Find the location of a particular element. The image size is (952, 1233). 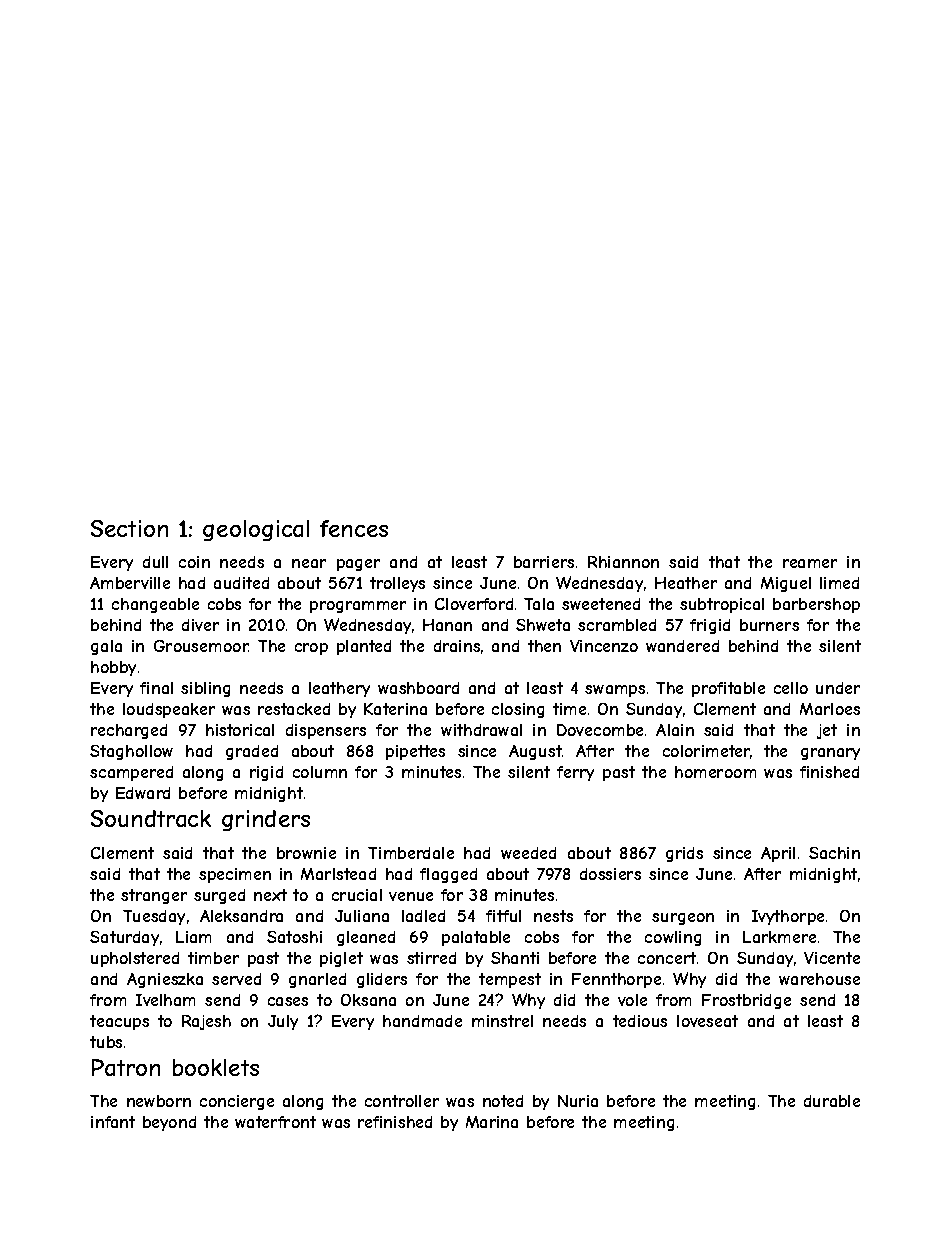

fences is located at coordinates (354, 528).
